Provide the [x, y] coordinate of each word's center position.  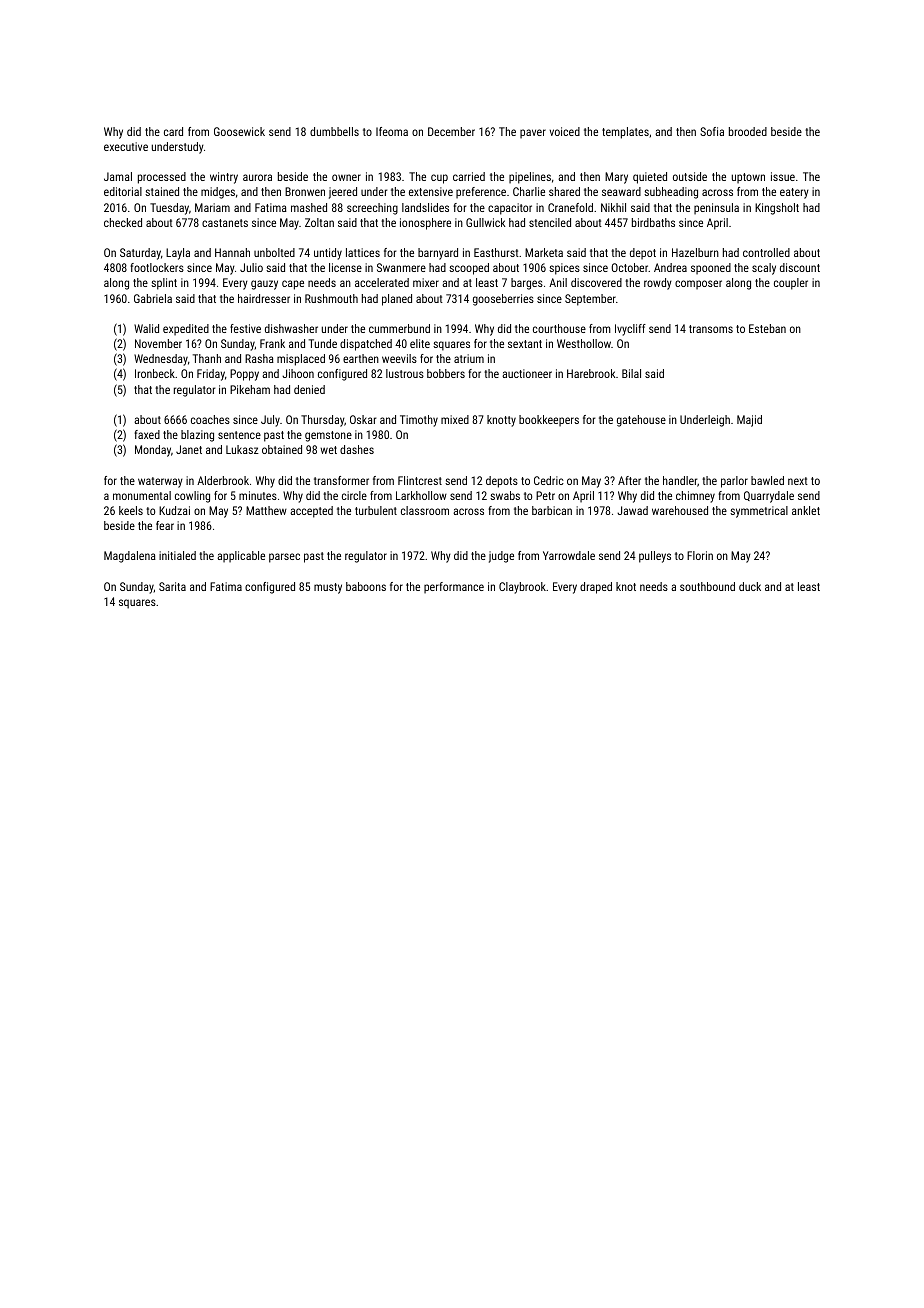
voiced [565, 131]
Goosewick [239, 131]
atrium [469, 358]
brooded [748, 131]
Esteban [767, 328]
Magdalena [130, 557]
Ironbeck [155, 373]
